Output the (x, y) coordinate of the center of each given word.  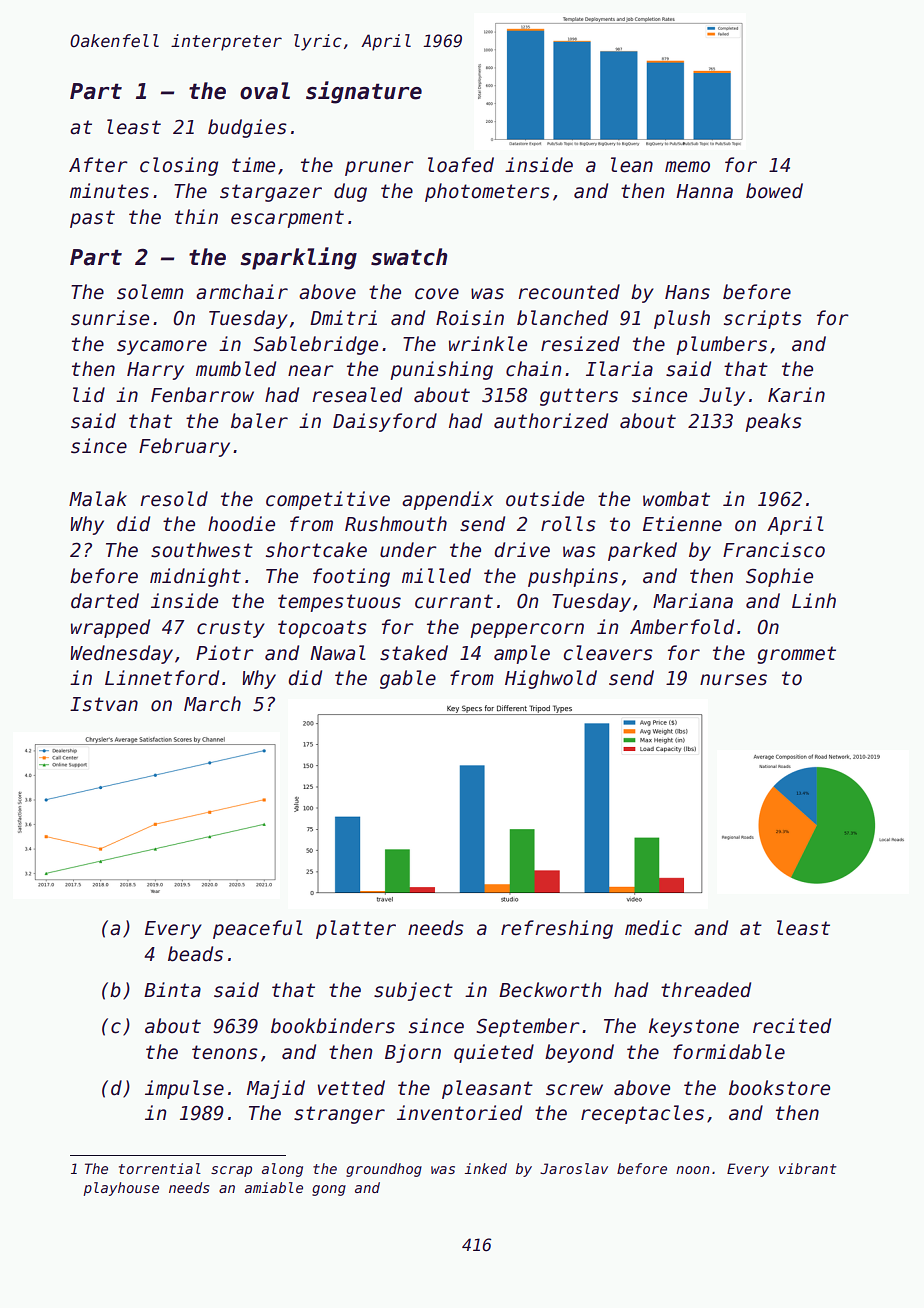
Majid (276, 1089)
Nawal (338, 653)
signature (364, 92)
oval (265, 91)
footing (351, 577)
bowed (774, 191)
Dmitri (343, 317)
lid (89, 395)
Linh (814, 600)
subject (413, 991)
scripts (763, 319)
